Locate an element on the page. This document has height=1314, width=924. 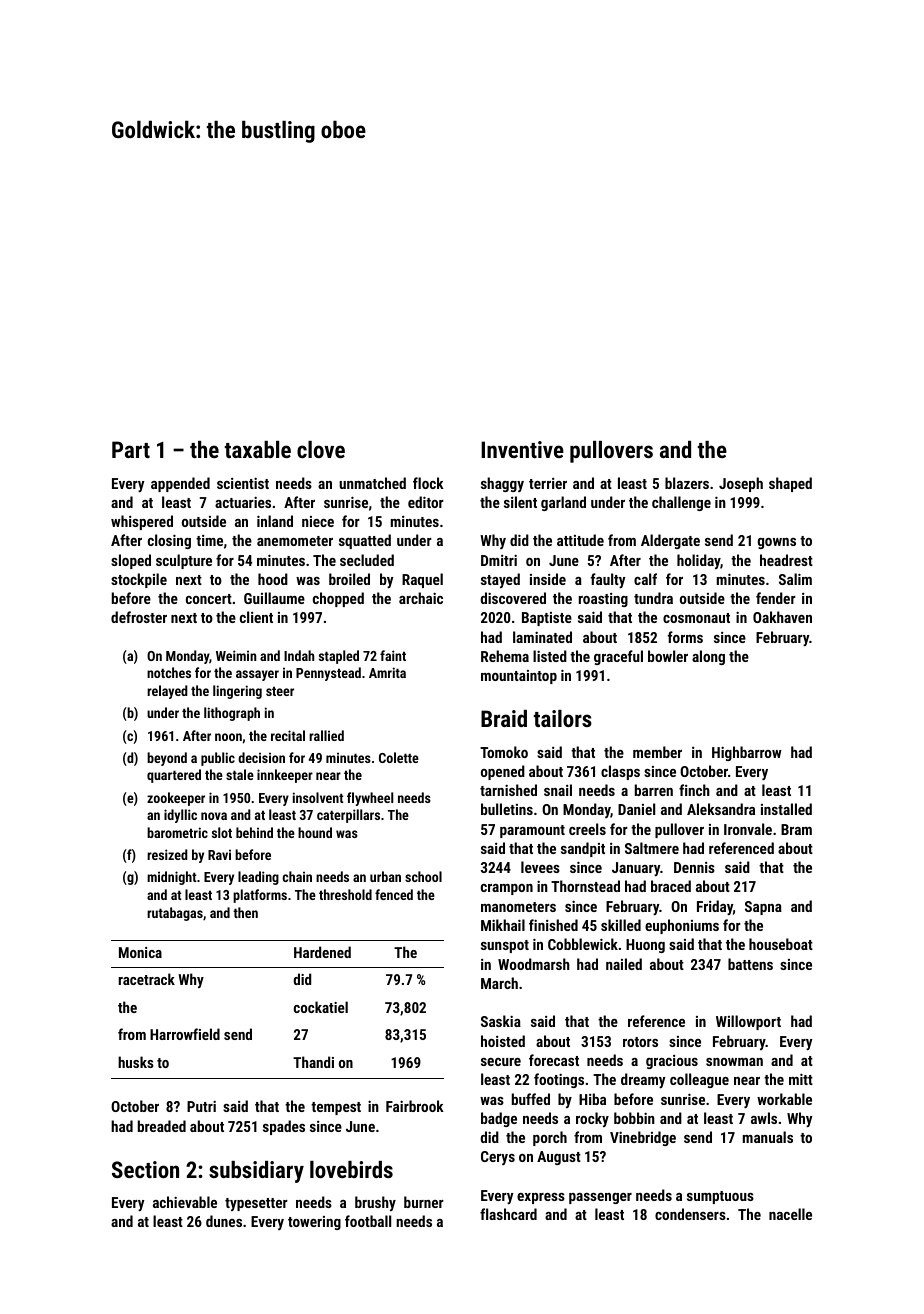
Weimin is located at coordinates (236, 655).
